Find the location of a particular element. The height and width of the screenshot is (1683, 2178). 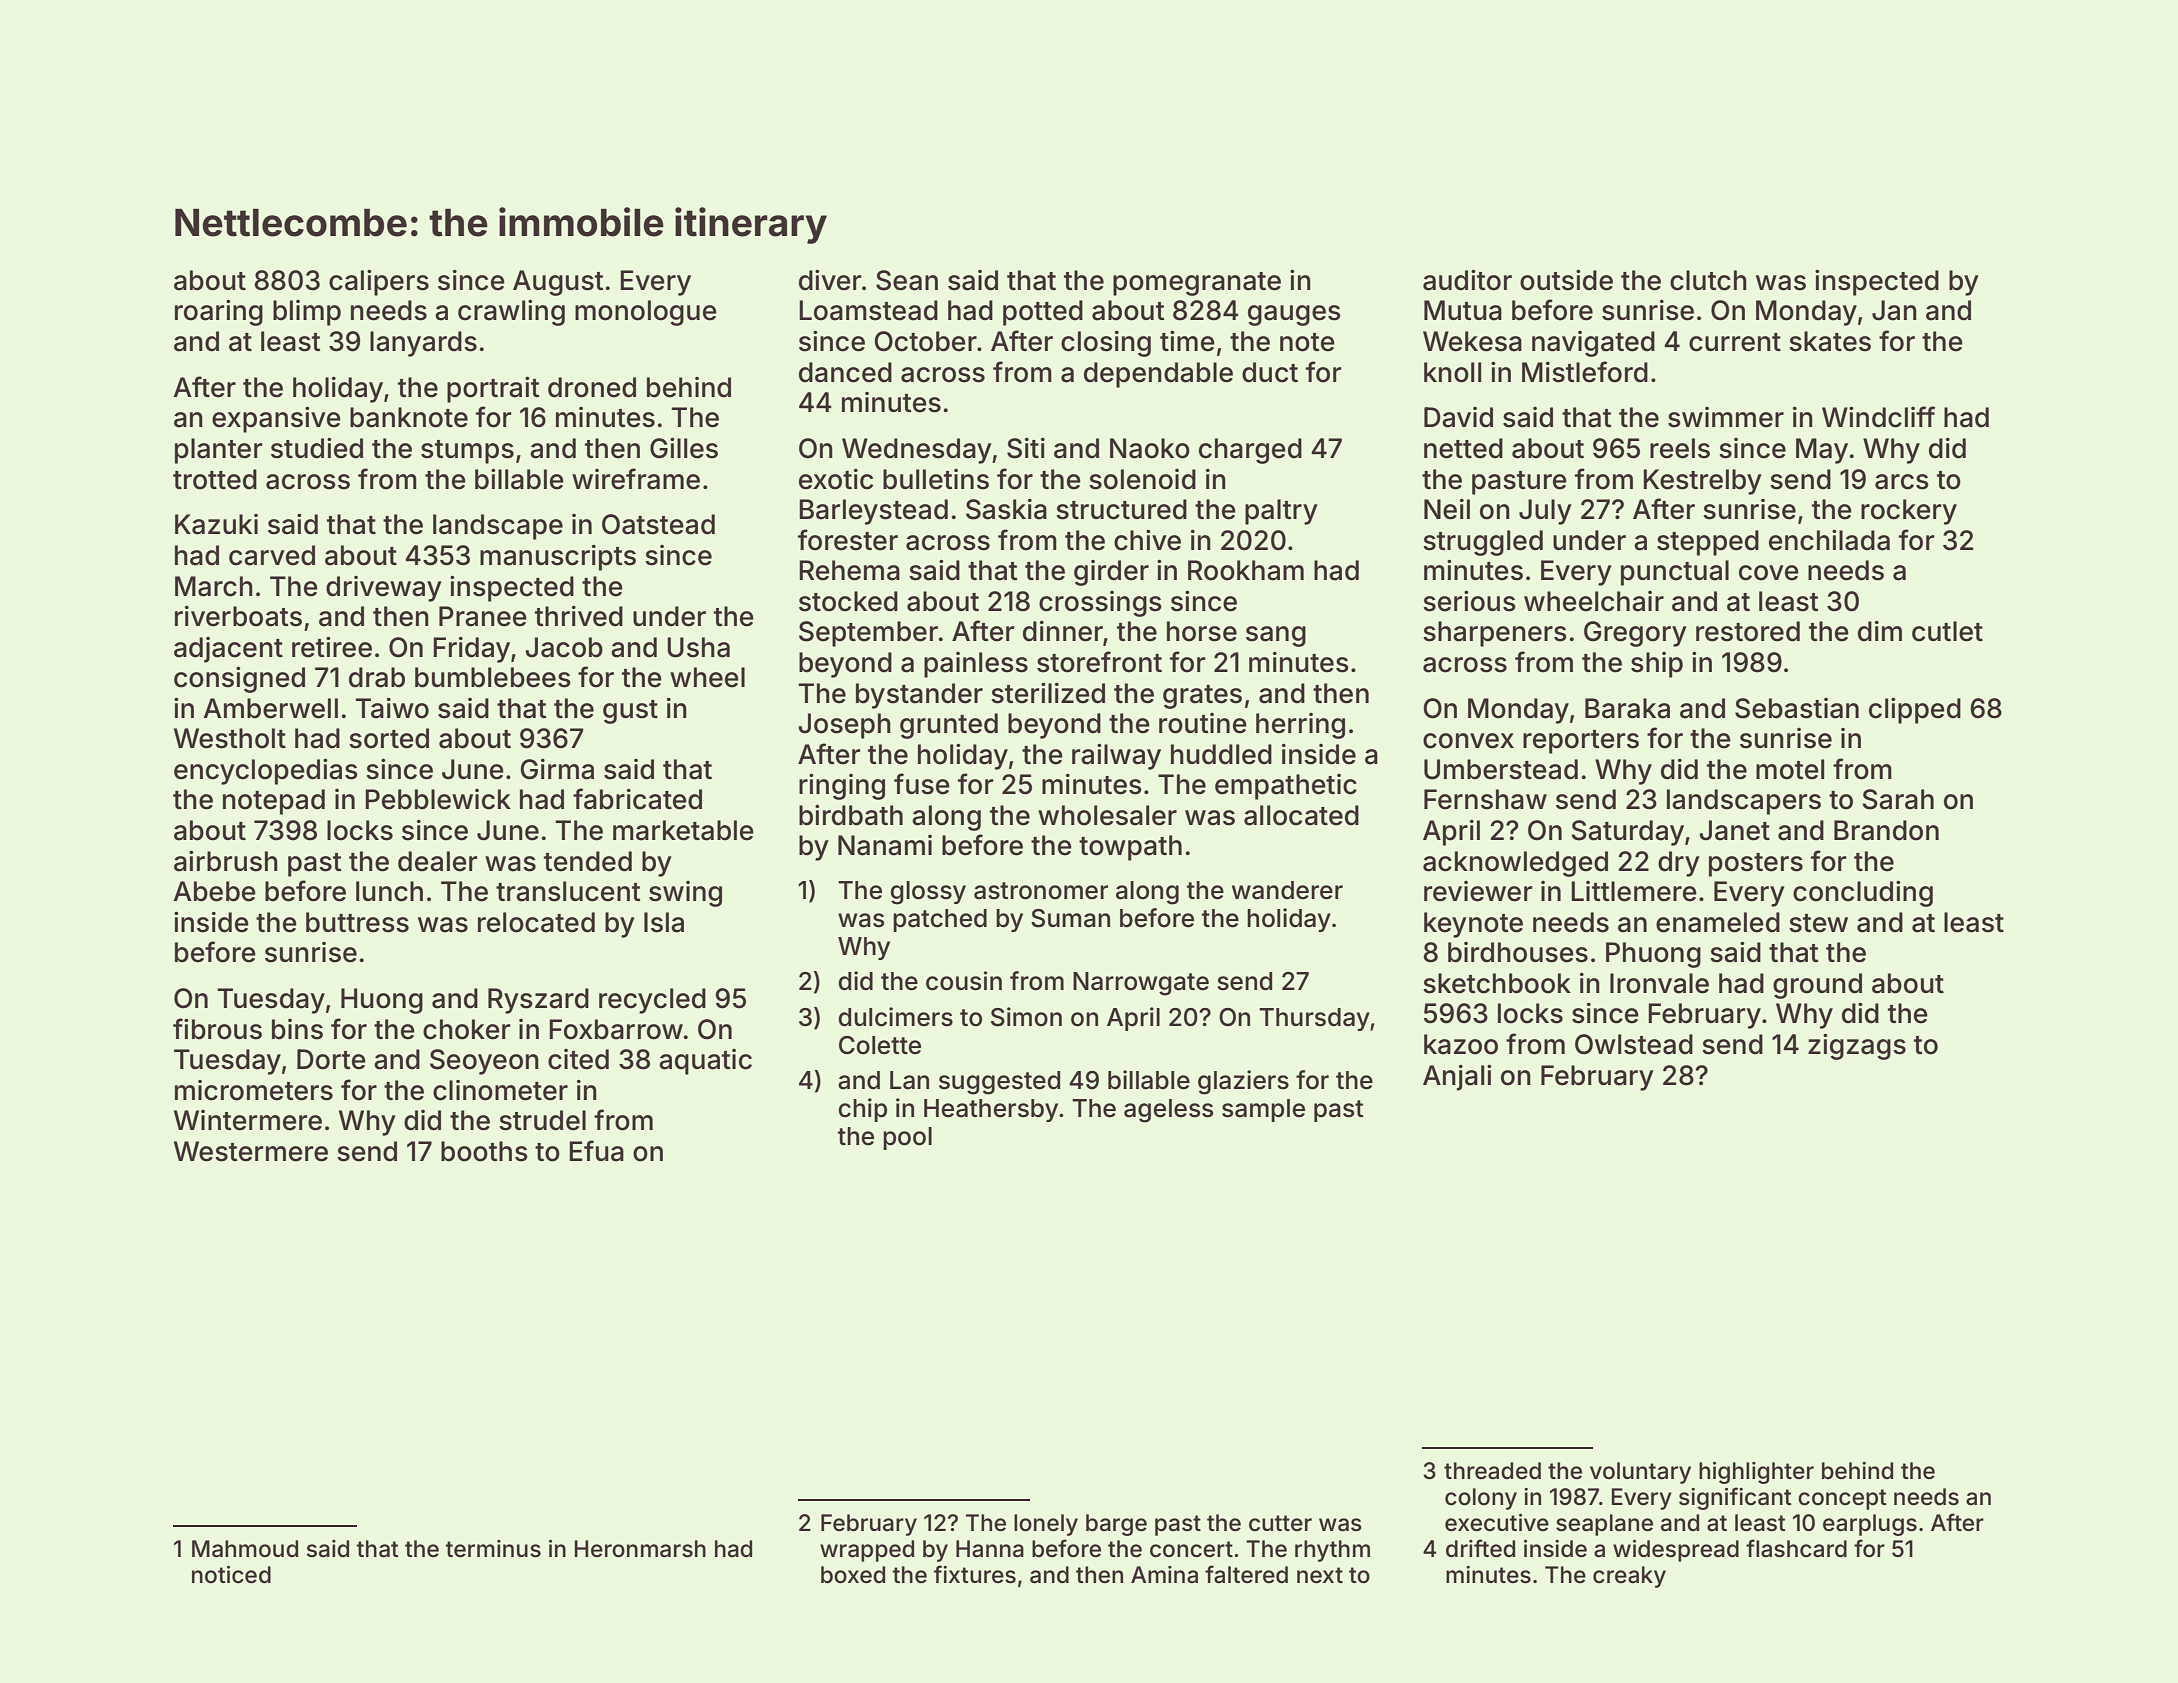

lonely is located at coordinates (1046, 1525).
